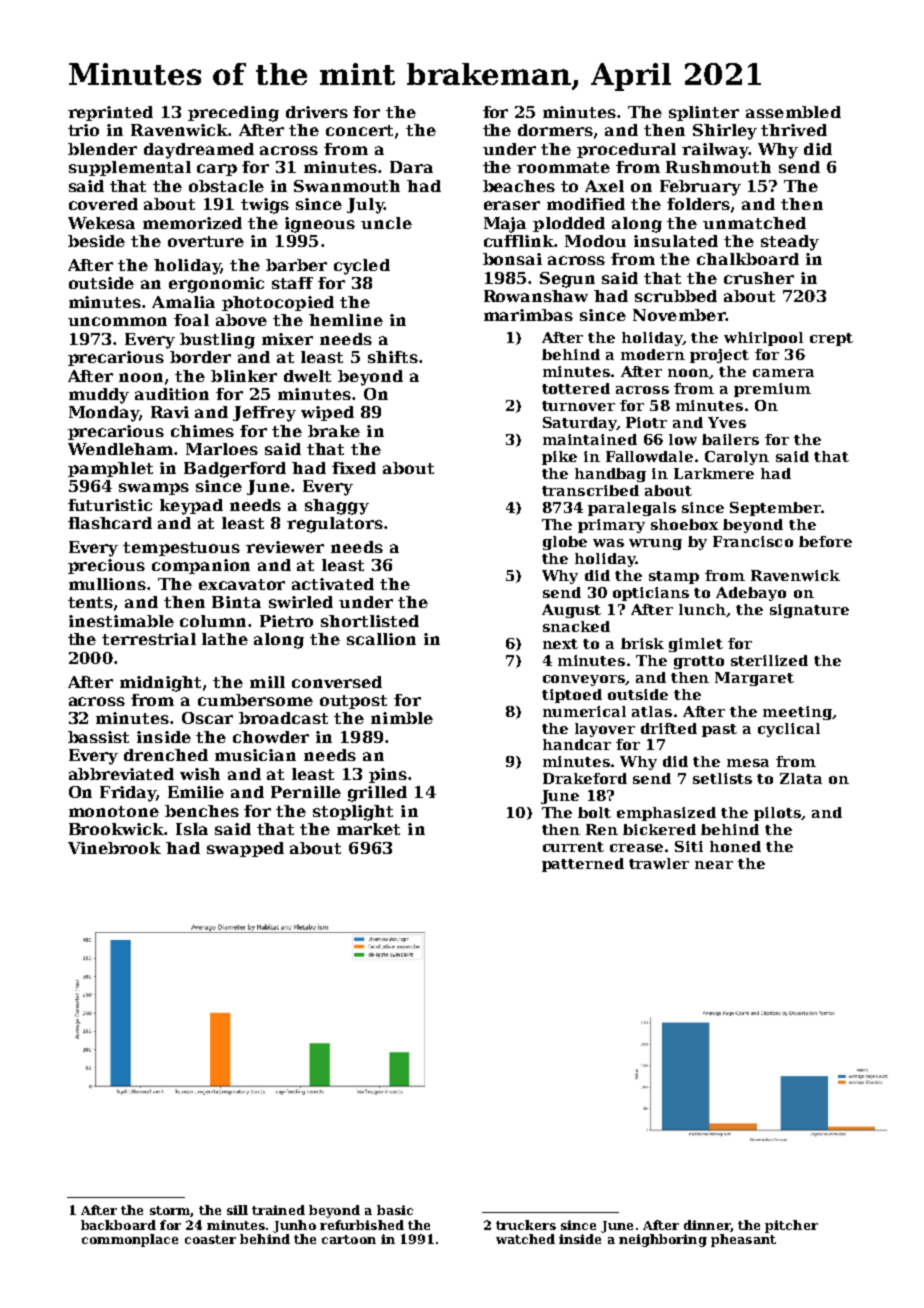 This image has width=924, height=1308. I want to click on near, so click(714, 865).
